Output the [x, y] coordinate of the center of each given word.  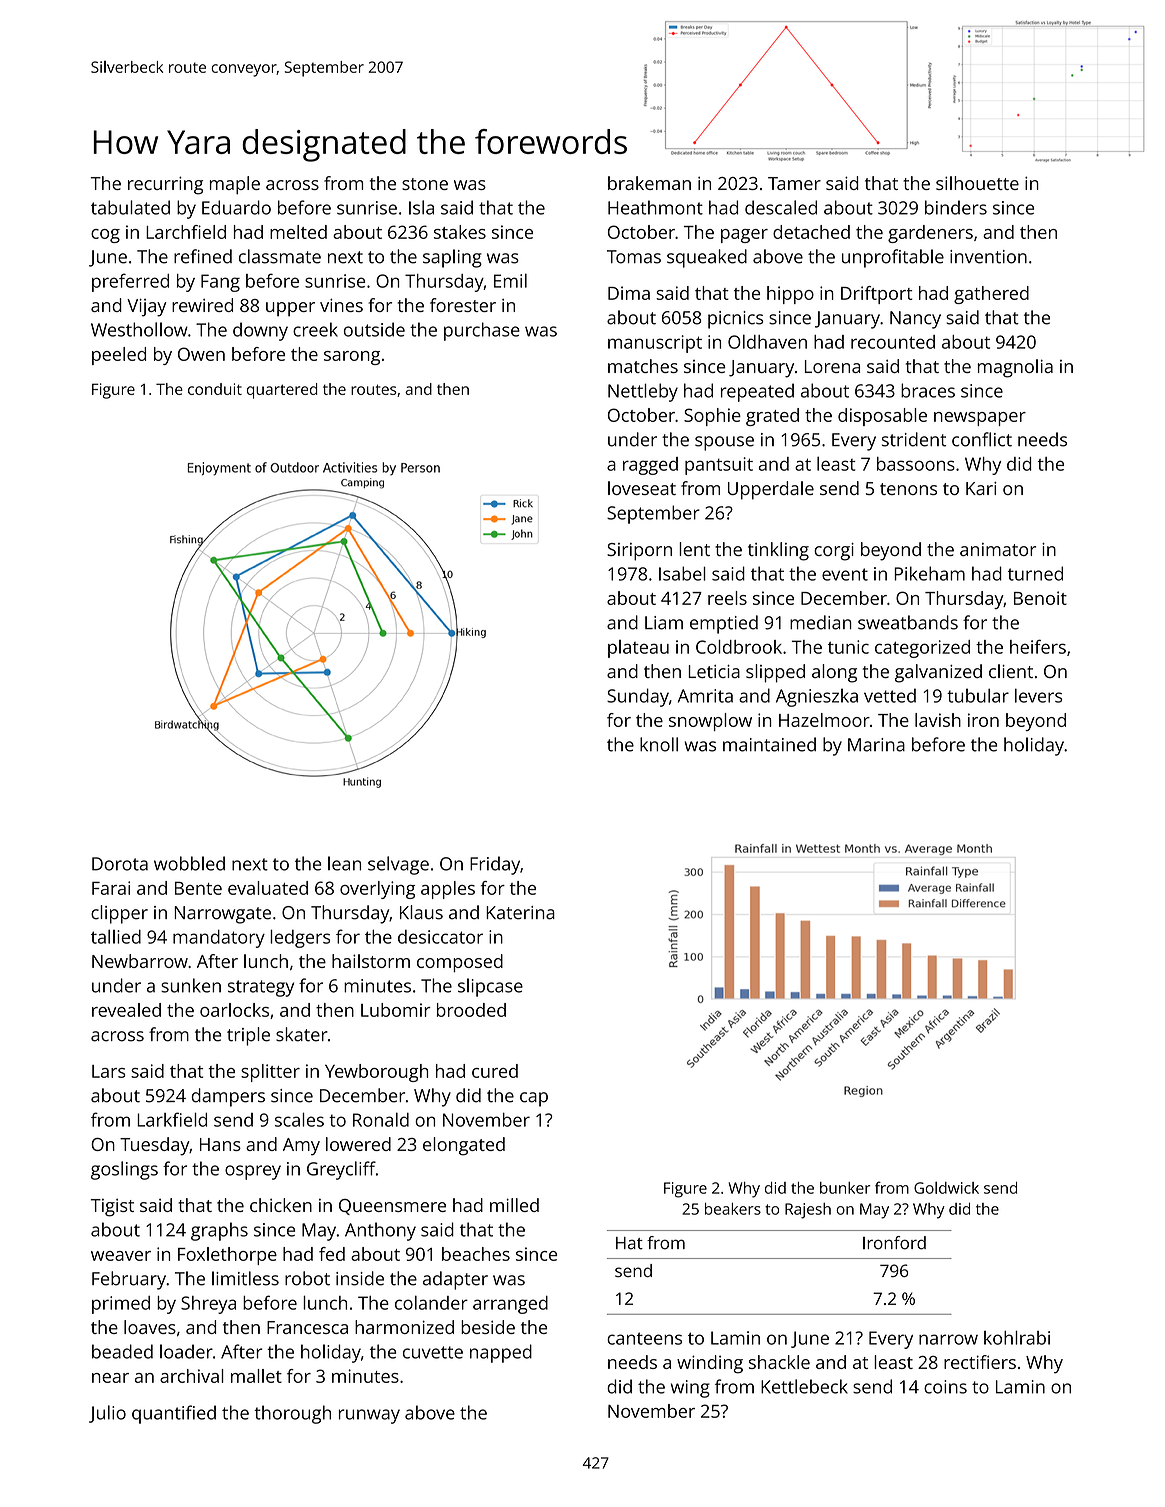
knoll [659, 744]
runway [369, 1416]
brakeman [649, 183]
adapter [455, 1280]
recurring [165, 185]
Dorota [120, 864]
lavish [938, 720]
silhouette [977, 183]
